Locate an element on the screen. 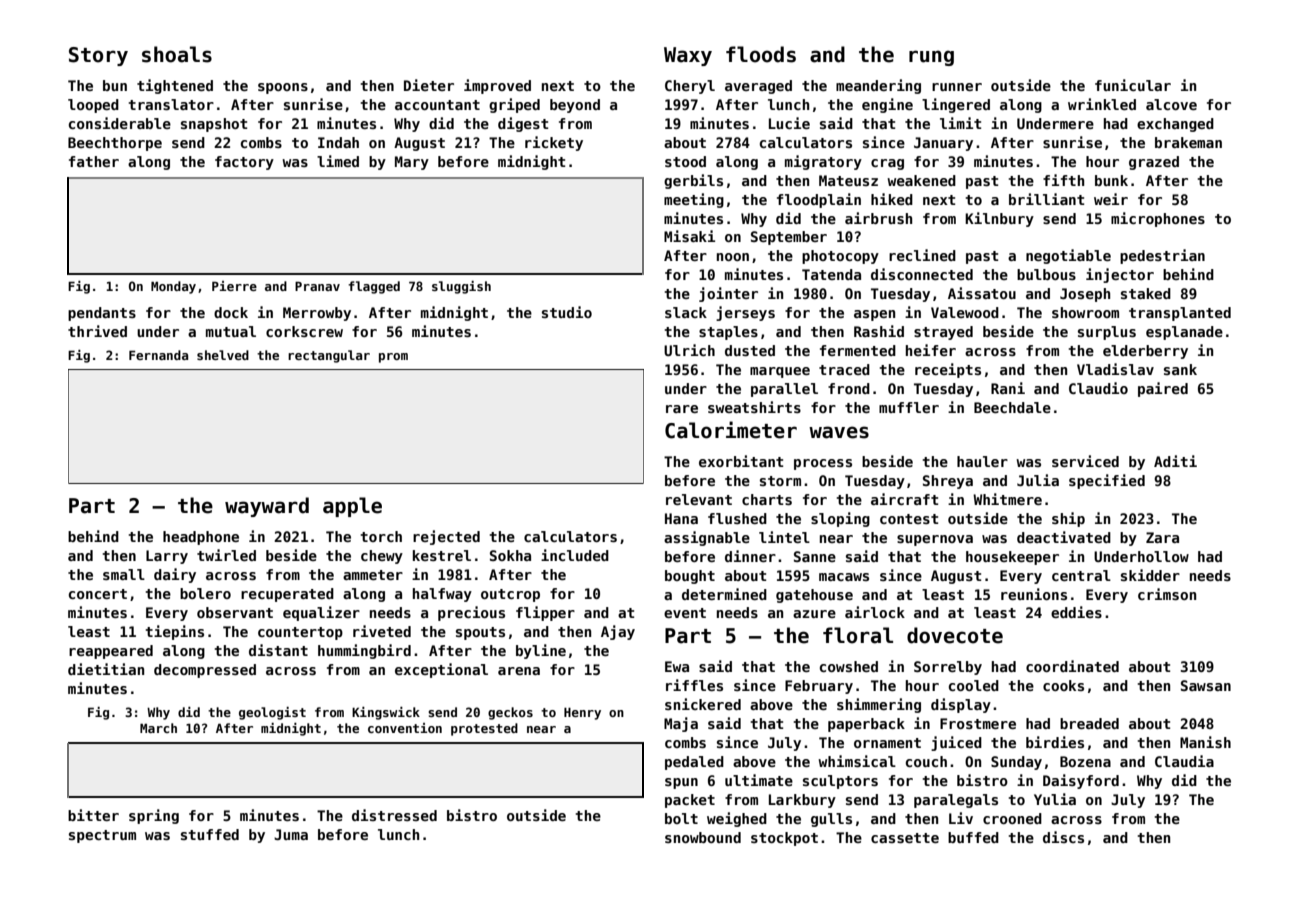 The image size is (1308, 924). spoons is located at coordinates (283, 88).
